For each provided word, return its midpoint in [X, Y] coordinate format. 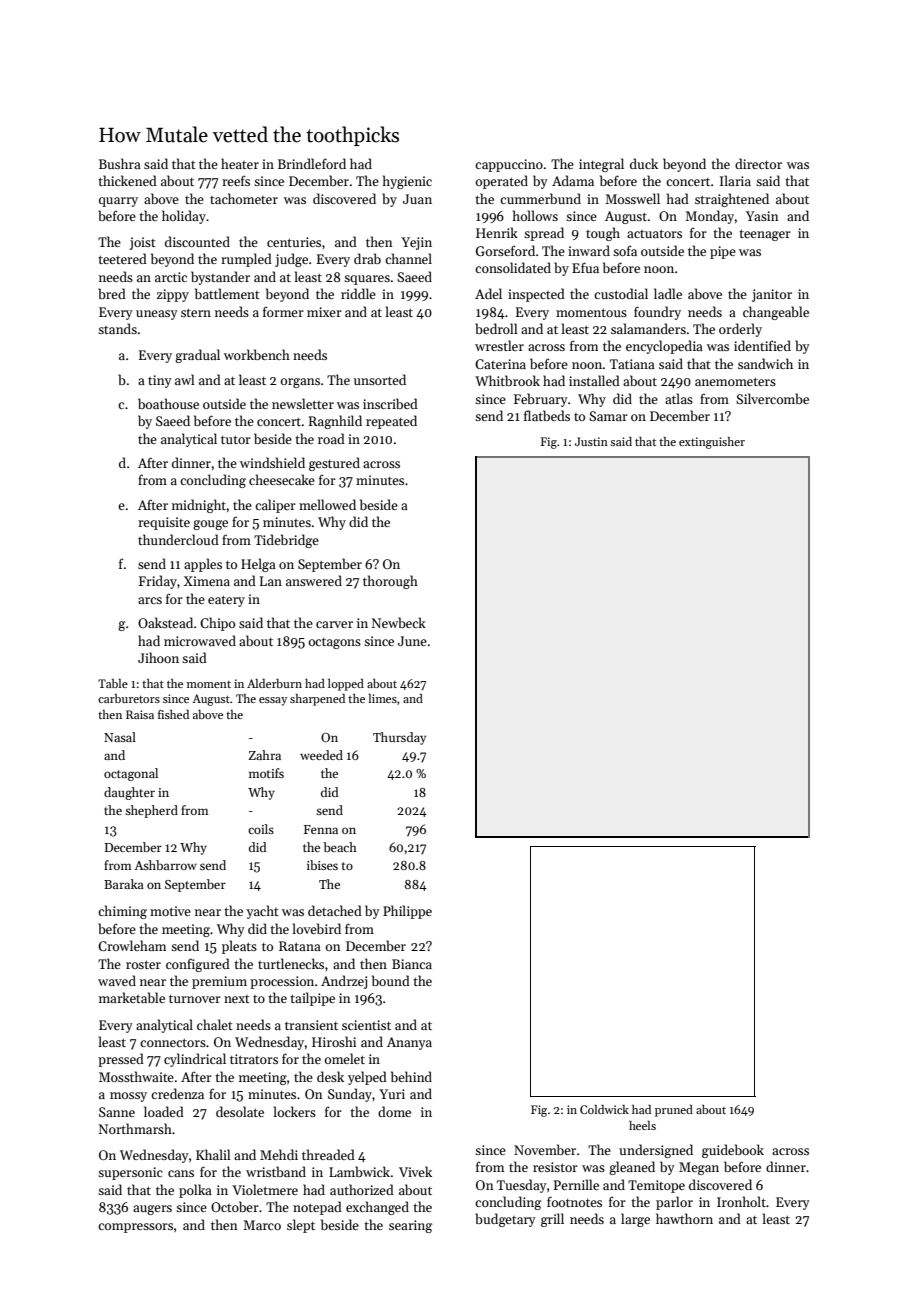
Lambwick [359, 1171]
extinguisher [712, 443]
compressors [135, 1228]
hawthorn [684, 1218]
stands [117, 328]
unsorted [380, 379]
